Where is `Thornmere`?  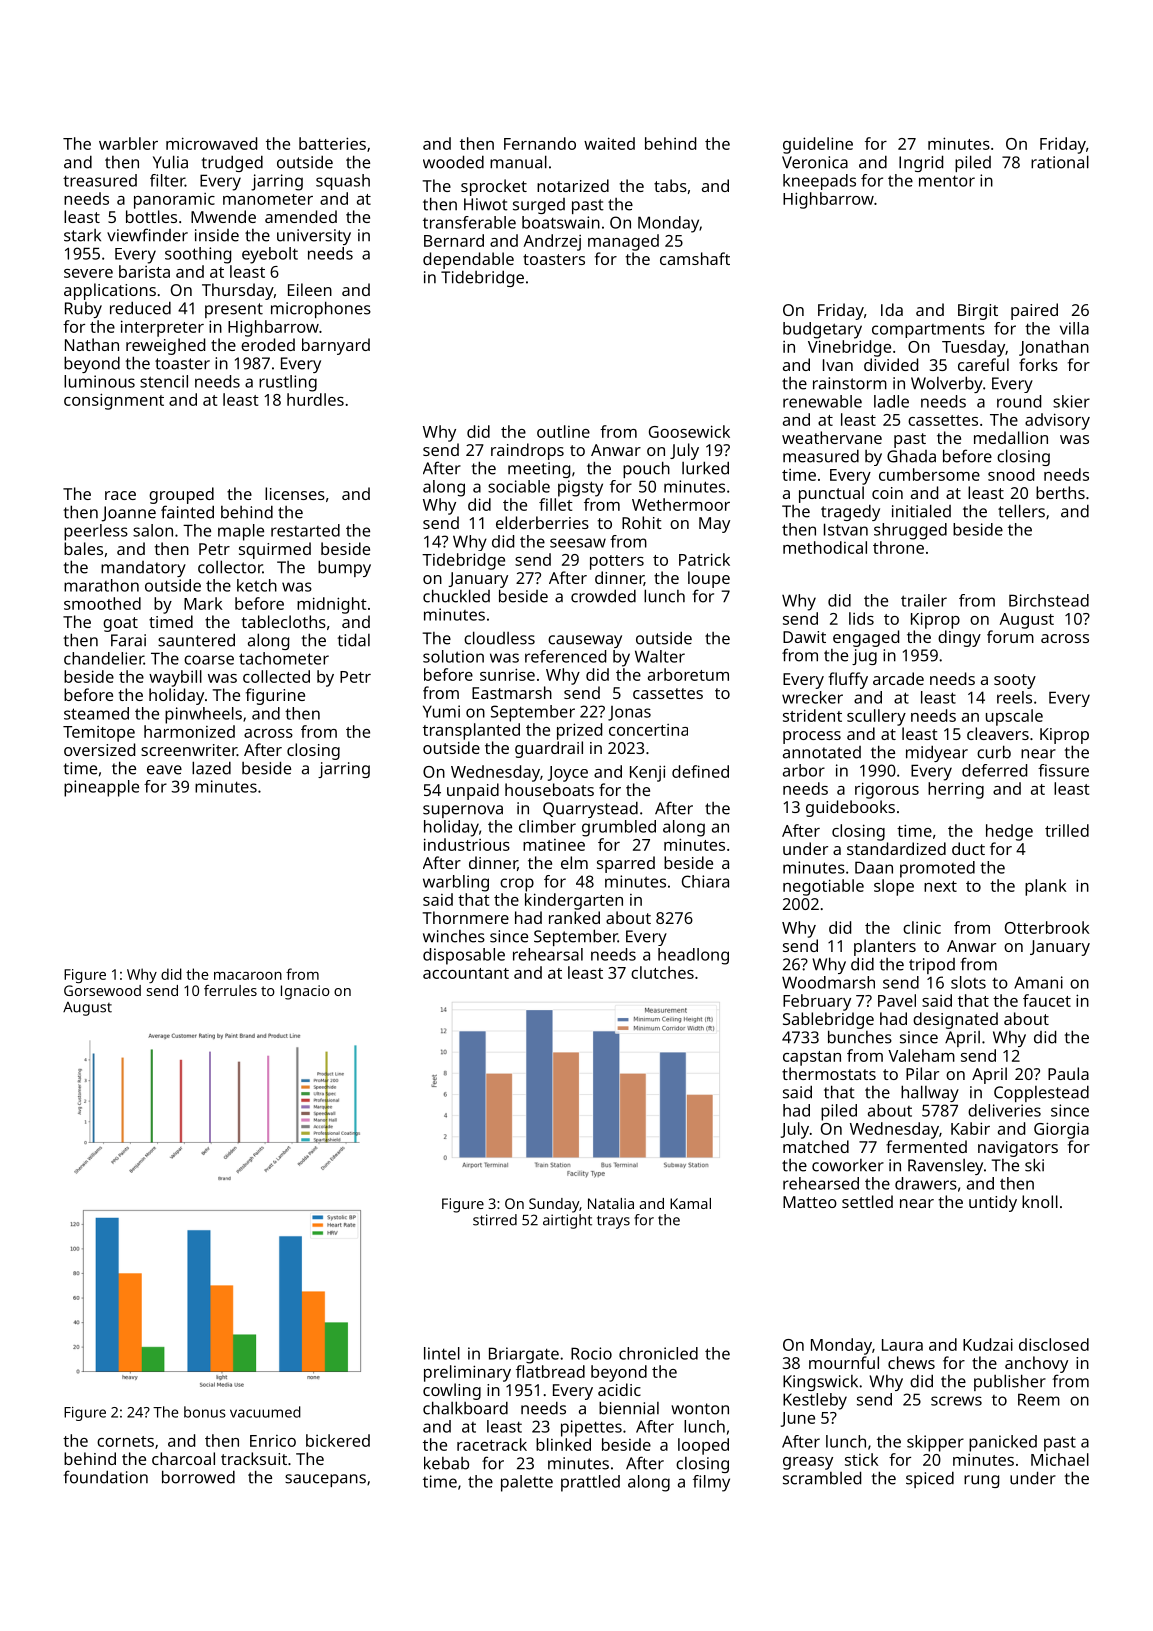 Thornmere is located at coordinates (465, 917).
